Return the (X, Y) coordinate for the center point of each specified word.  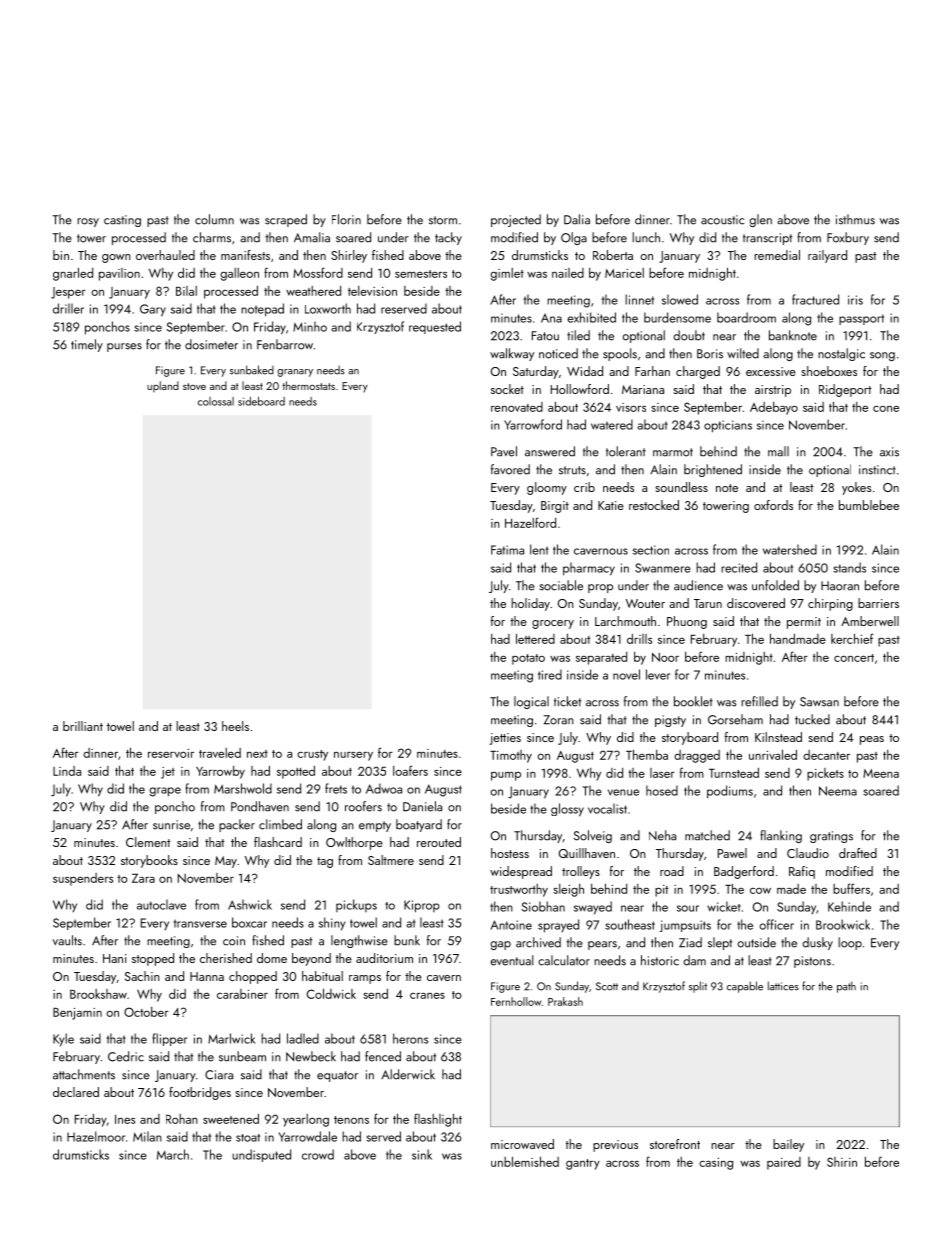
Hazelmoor (96, 1136)
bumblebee (869, 505)
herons (410, 1038)
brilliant (83, 726)
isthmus (855, 219)
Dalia (577, 219)
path (846, 987)
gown (116, 258)
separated (601, 658)
